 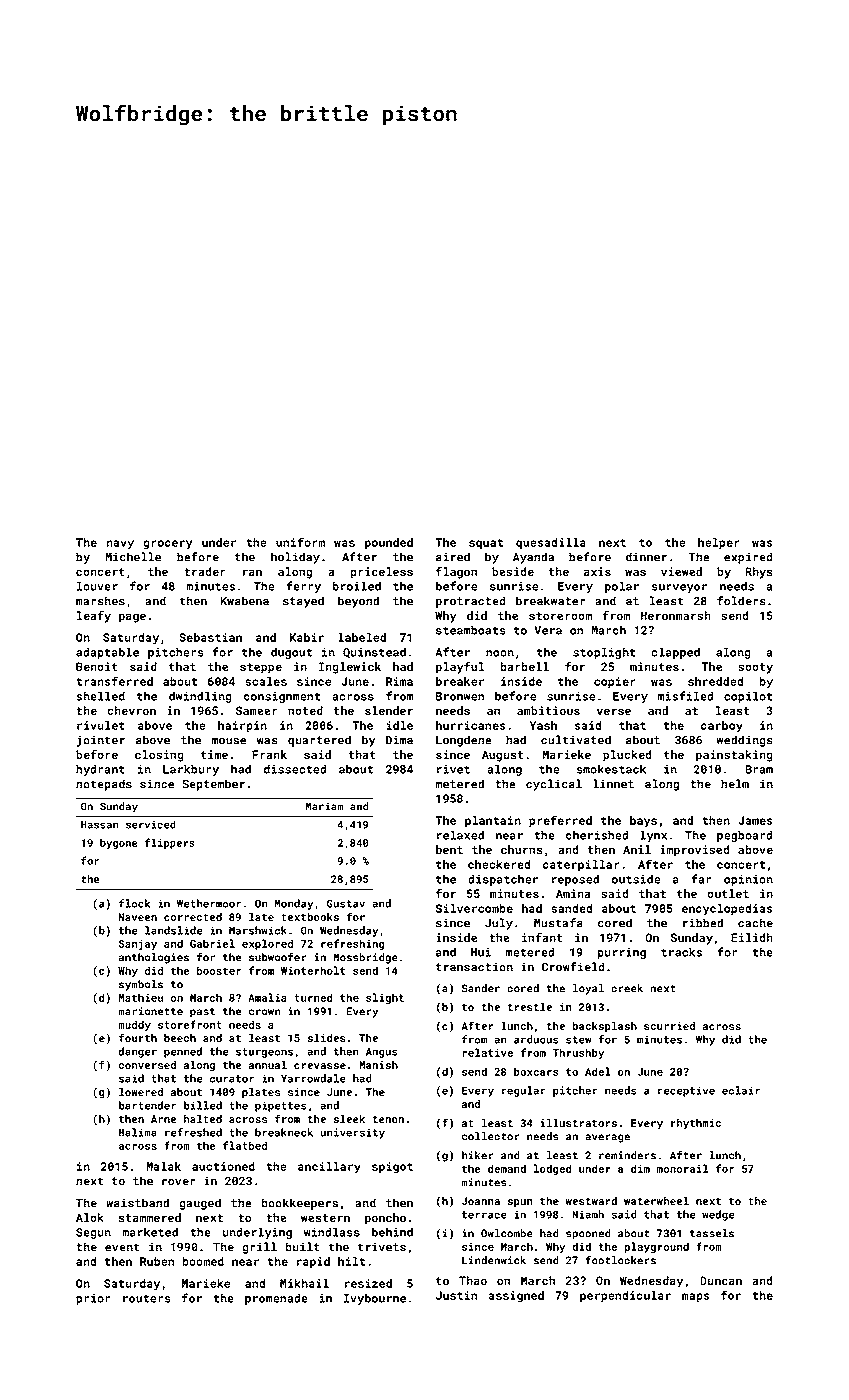 I want to click on copier, so click(x=615, y=683).
